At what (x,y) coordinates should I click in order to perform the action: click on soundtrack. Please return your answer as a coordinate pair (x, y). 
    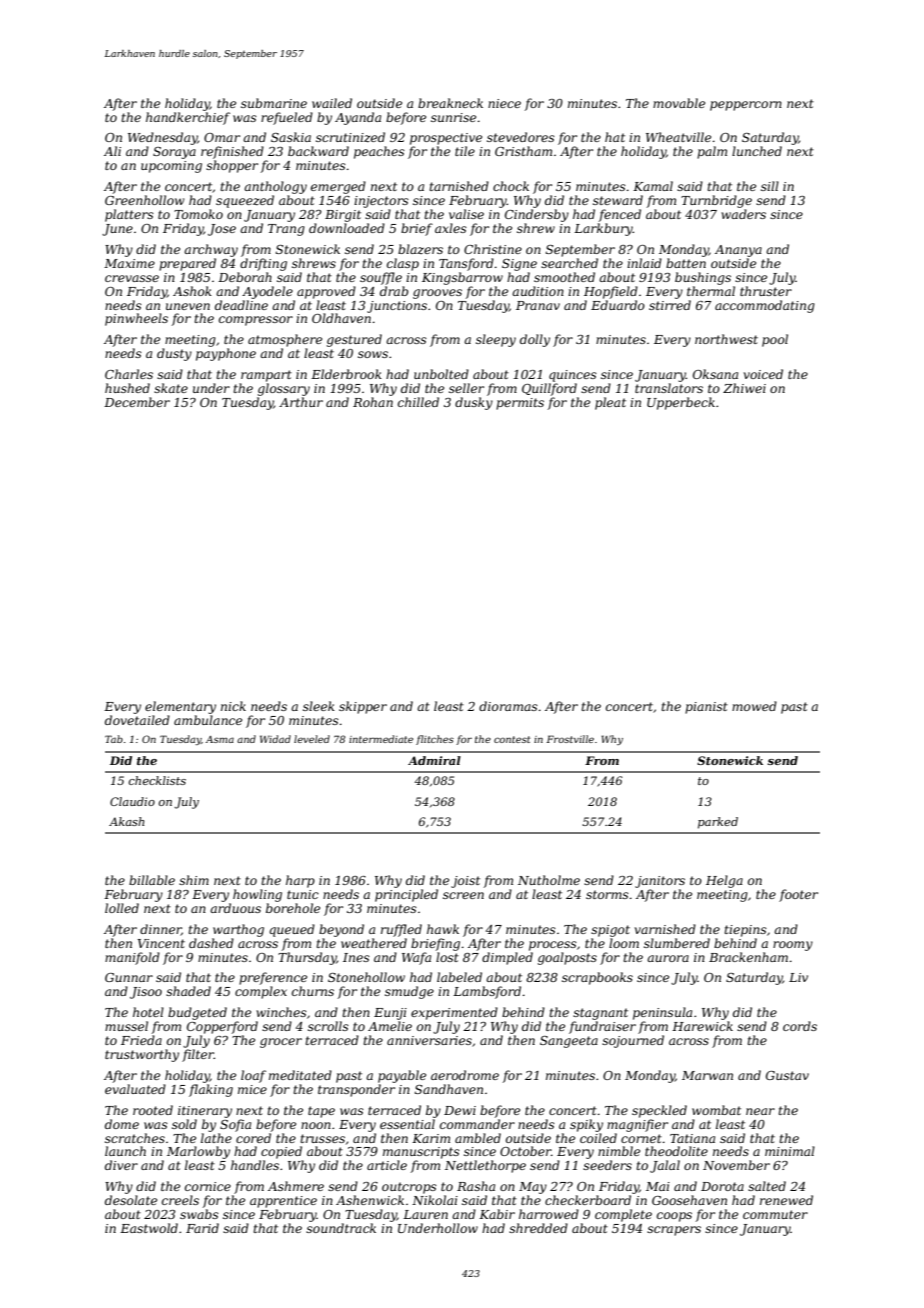
    Looking at the image, I should click on (341, 1228).
